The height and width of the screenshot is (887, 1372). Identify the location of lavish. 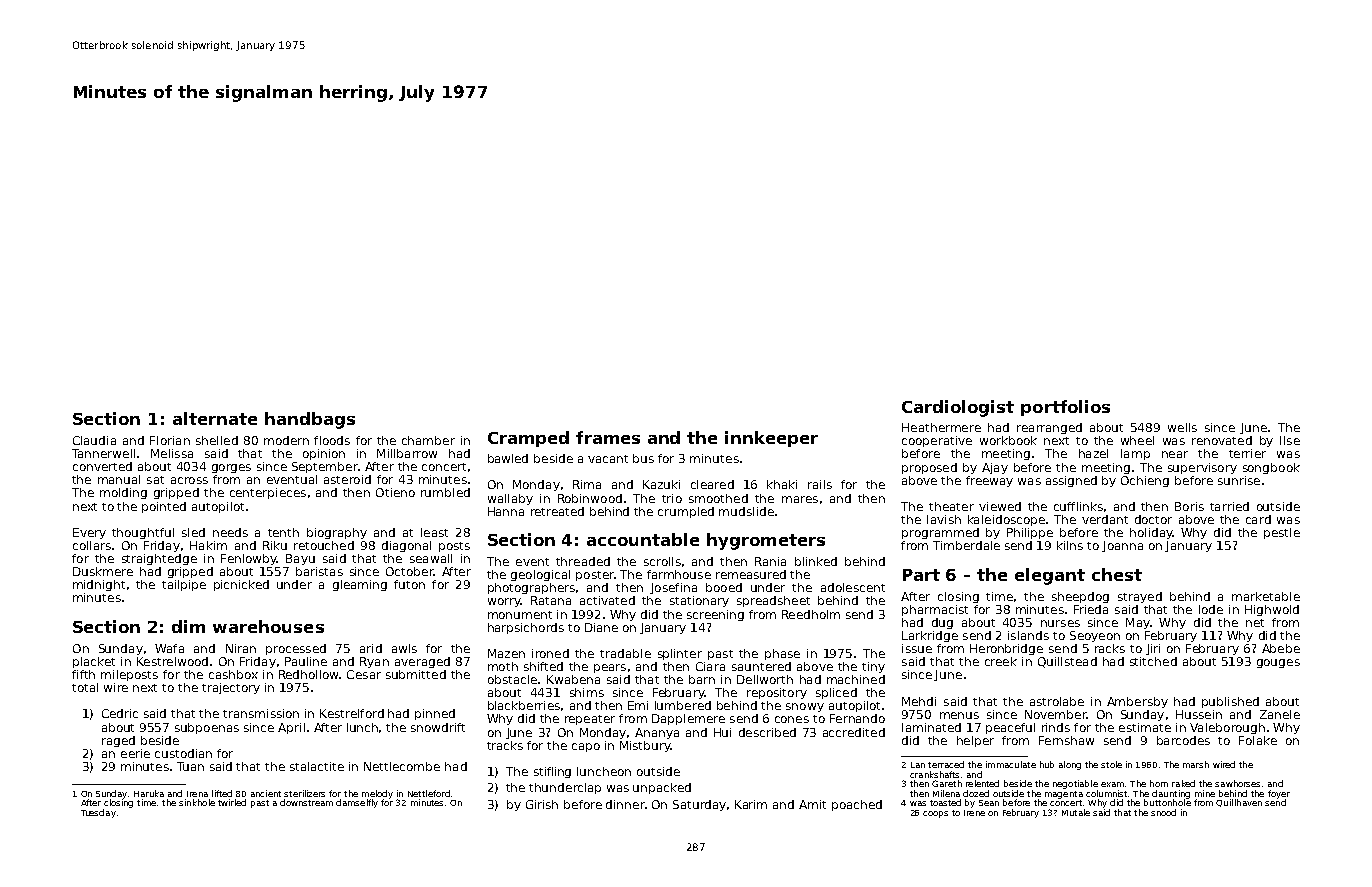
(944, 519).
